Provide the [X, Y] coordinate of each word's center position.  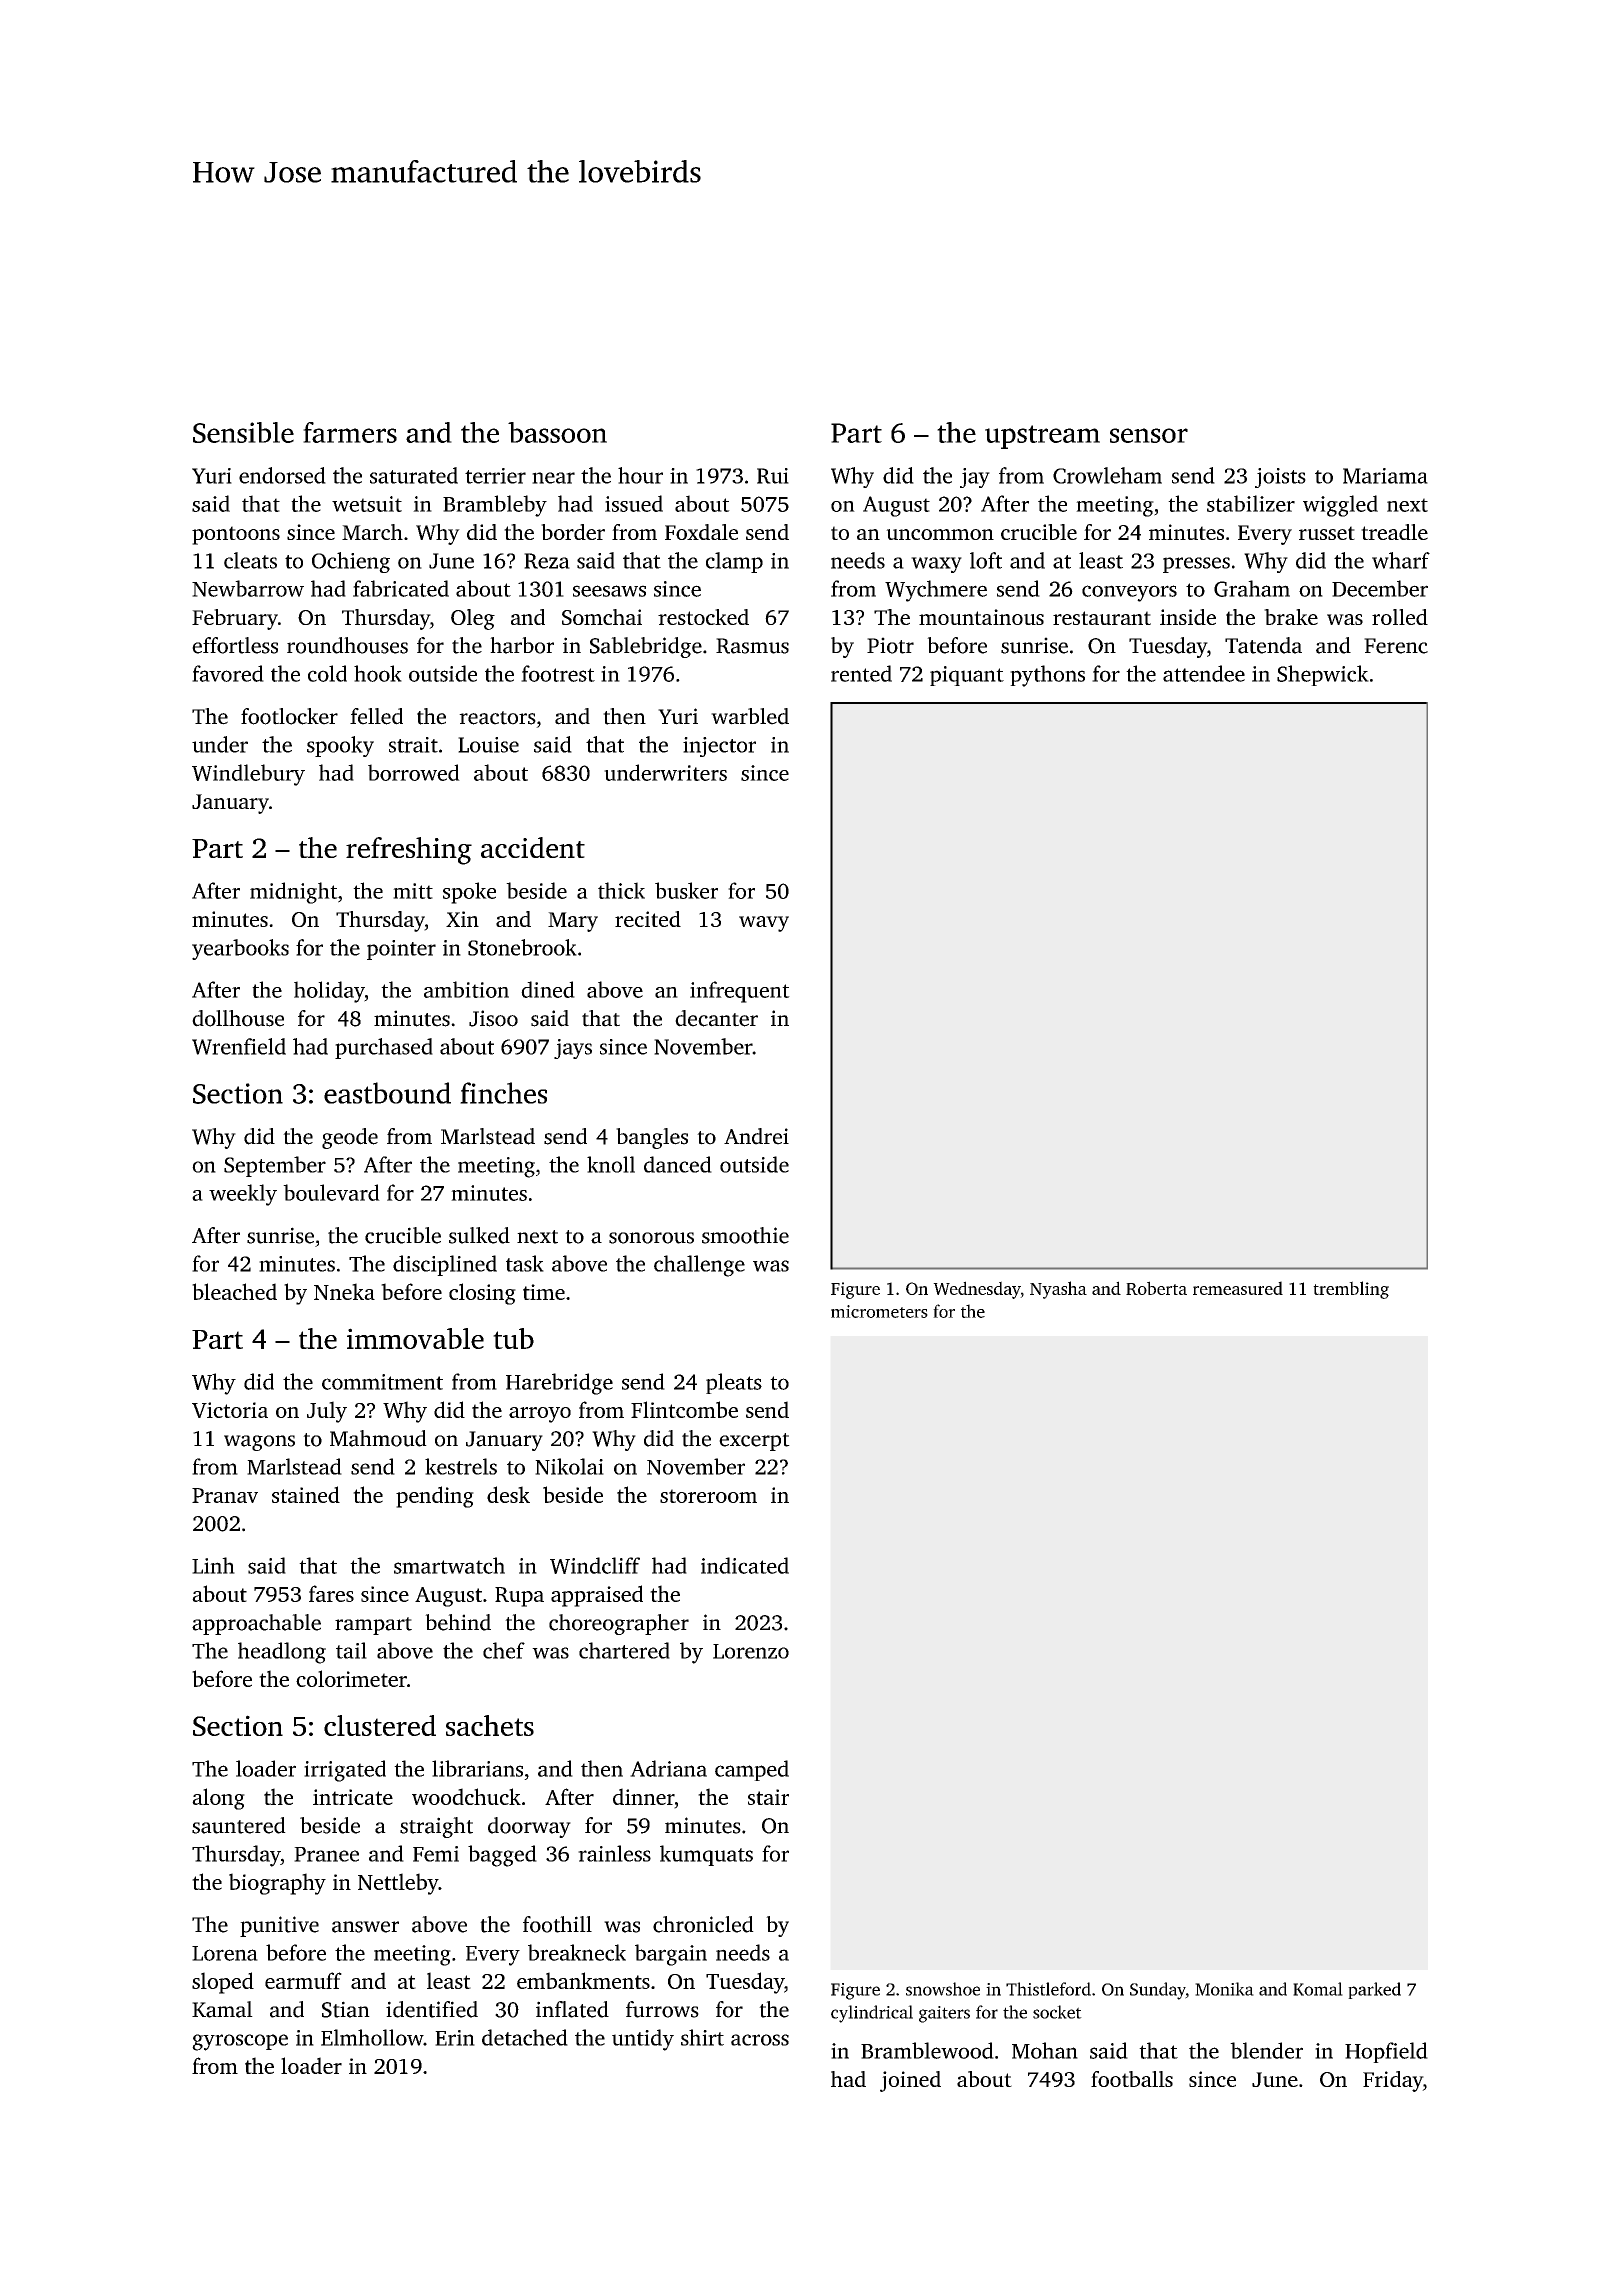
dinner [643, 1796]
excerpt [754, 1442]
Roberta [1156, 1288]
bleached [234, 1291]
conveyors [1129, 593]
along [218, 1799]
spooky [340, 746]
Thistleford [1048, 1989]
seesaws [609, 591]
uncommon [940, 534]
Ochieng [351, 562]
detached [525, 2037]
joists [1280, 478]
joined [910, 2081]
